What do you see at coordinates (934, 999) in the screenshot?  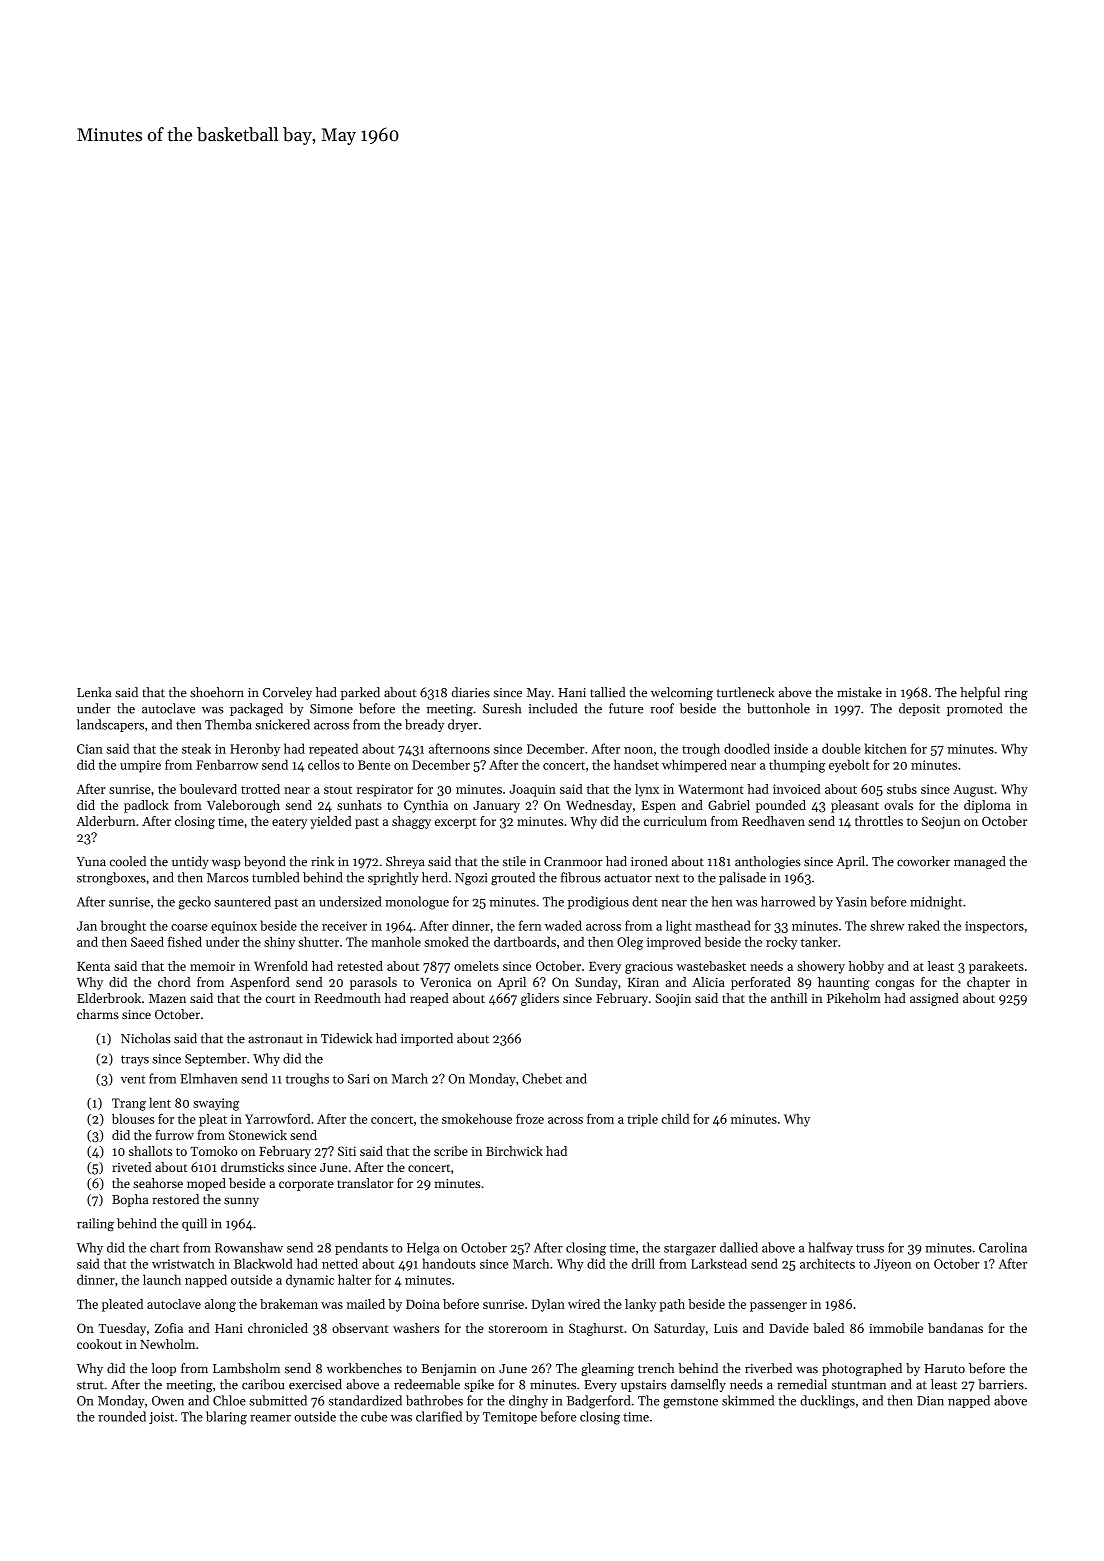 I see `assigned` at bounding box center [934, 999].
